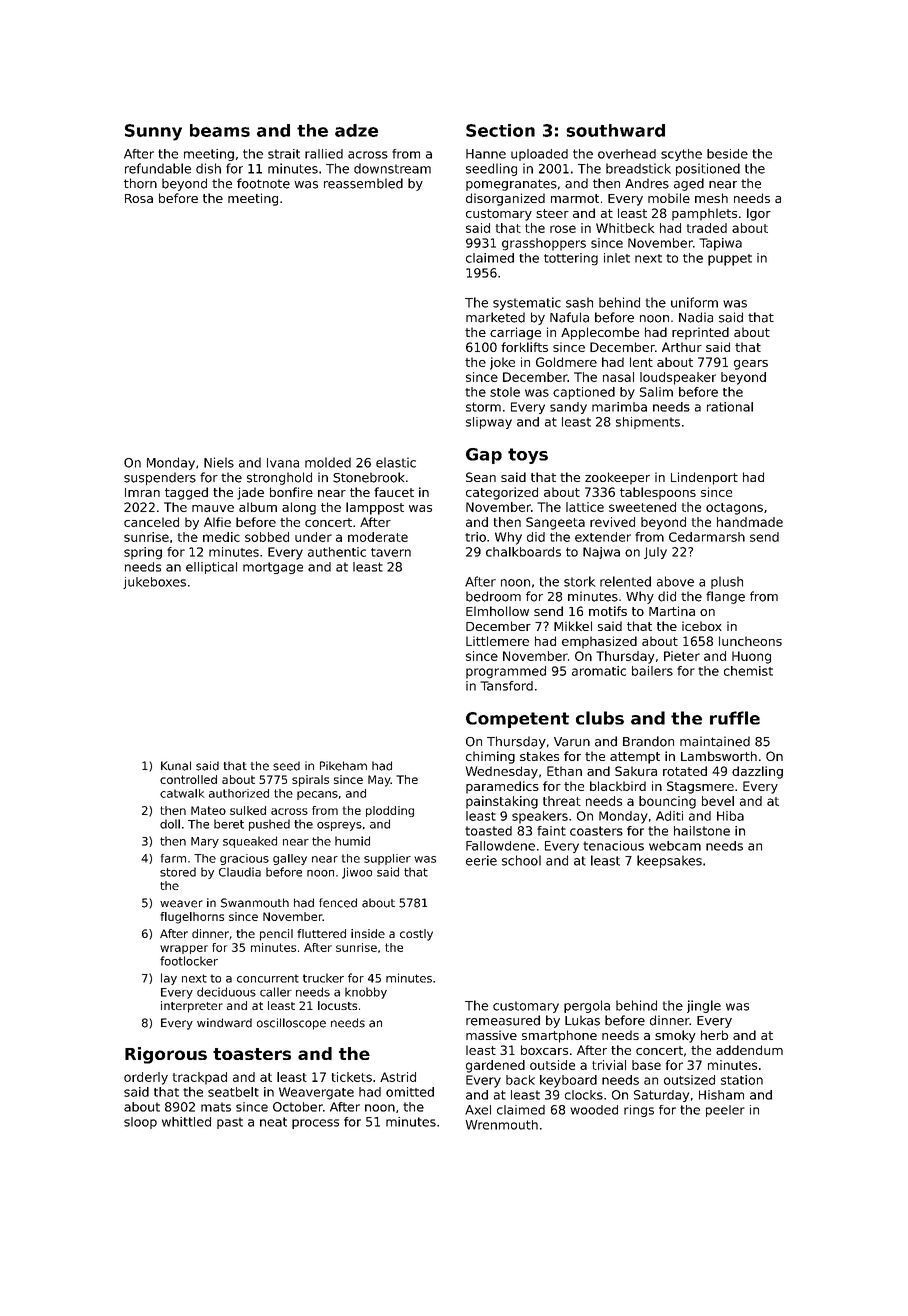  Describe the element at coordinates (368, 477) in the page. I see `Stonebrook` at that location.
